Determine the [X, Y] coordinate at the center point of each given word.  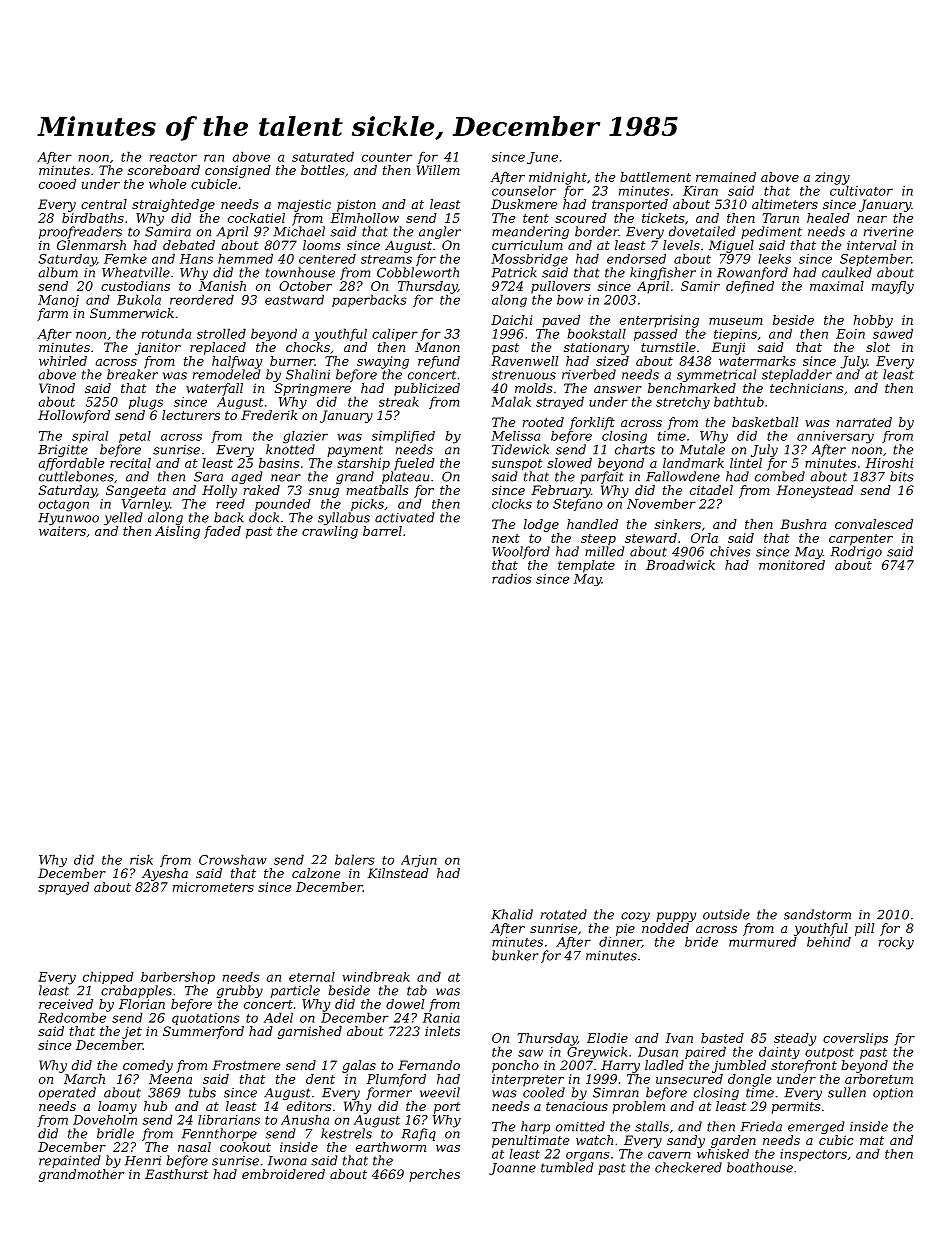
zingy [832, 178]
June [542, 158]
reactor [173, 157]
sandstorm [817, 914]
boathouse [760, 1167]
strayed [560, 402]
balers [355, 859]
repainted [70, 1161]
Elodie [607, 1038]
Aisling [177, 532]
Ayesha [165, 874]
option [893, 1094]
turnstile [668, 347]
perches [434, 1175]
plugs [146, 403]
